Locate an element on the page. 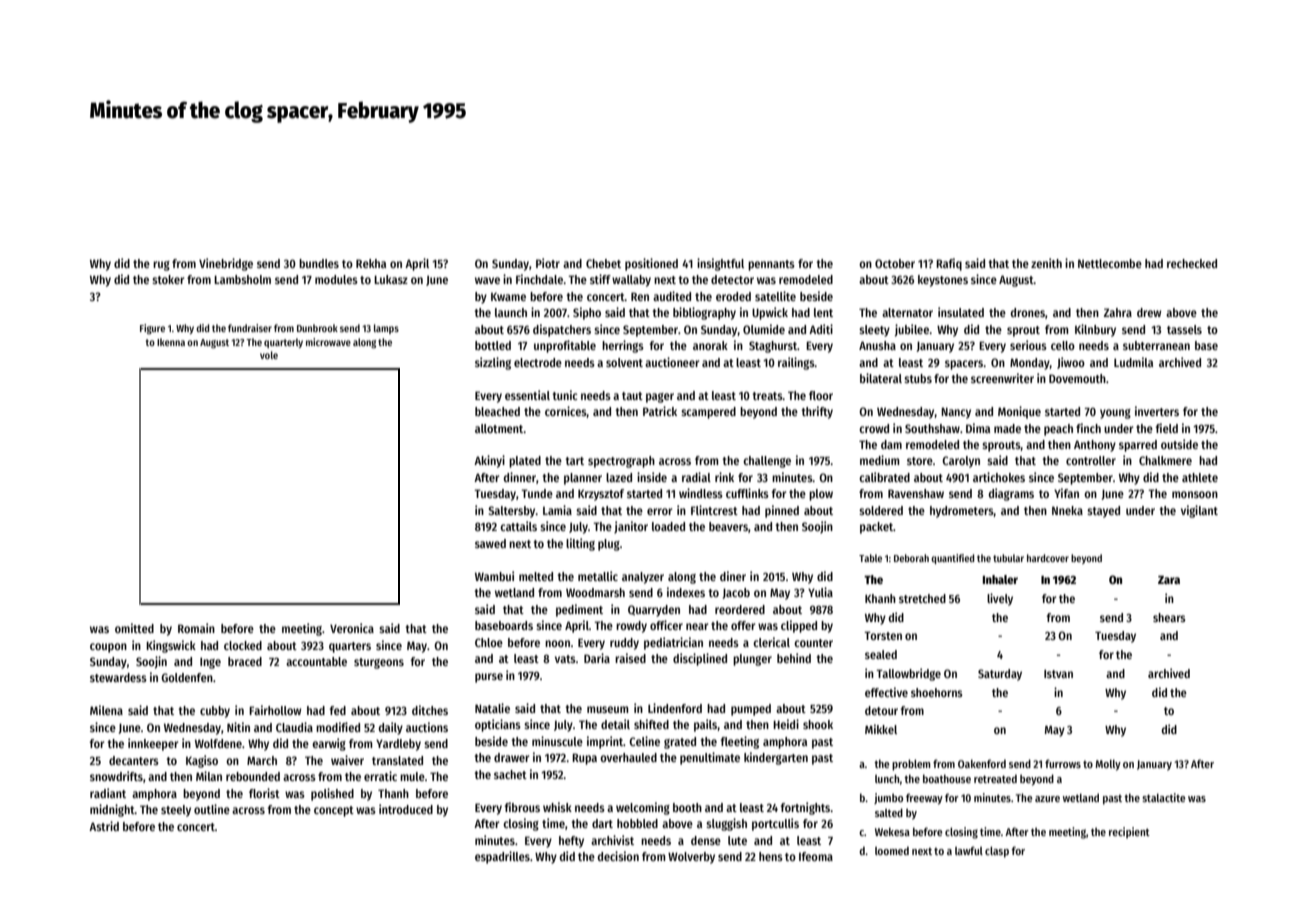  Fairhollow is located at coordinates (275, 710).
